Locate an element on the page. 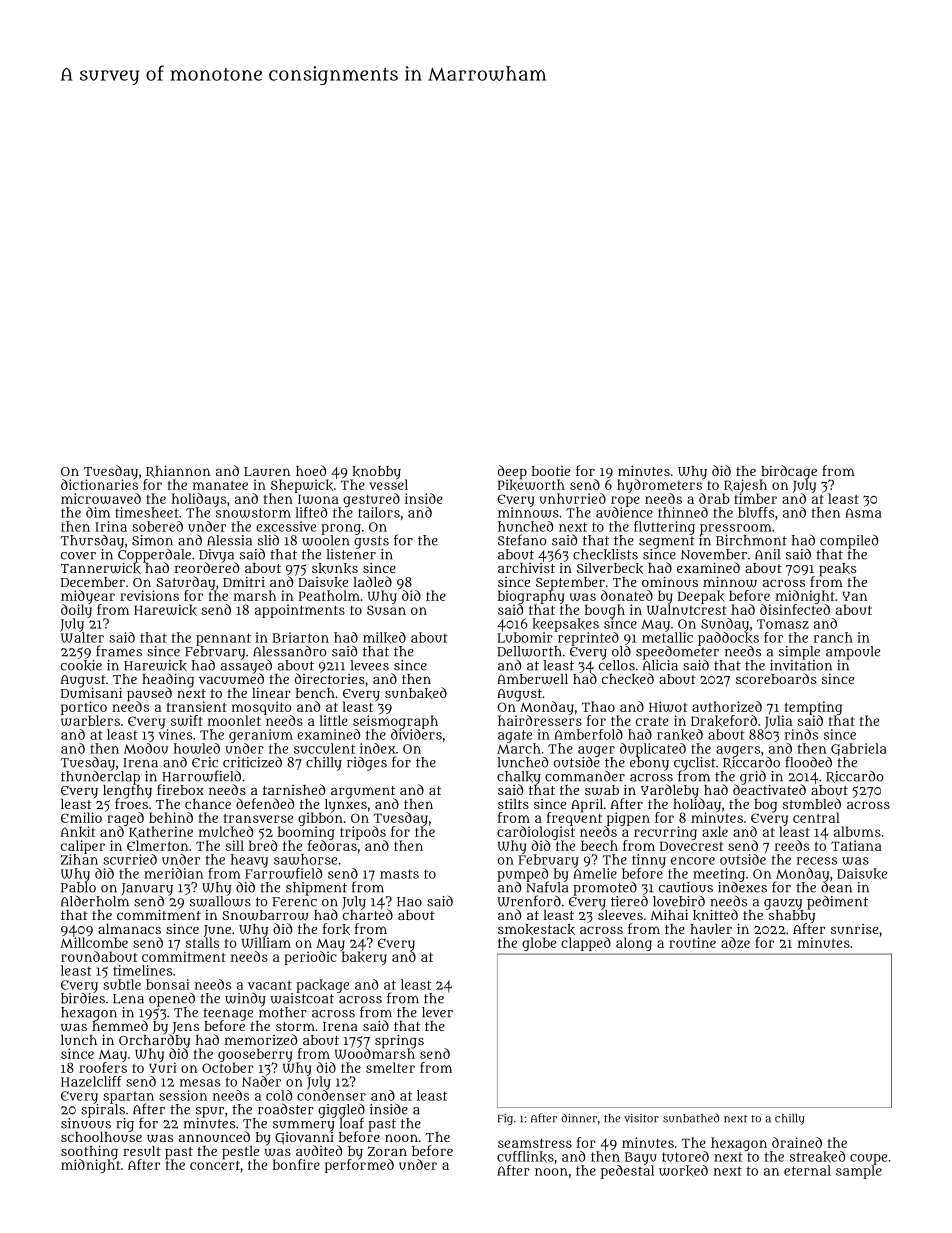 This page has width=952, height=1233. charted is located at coordinates (367, 914).
